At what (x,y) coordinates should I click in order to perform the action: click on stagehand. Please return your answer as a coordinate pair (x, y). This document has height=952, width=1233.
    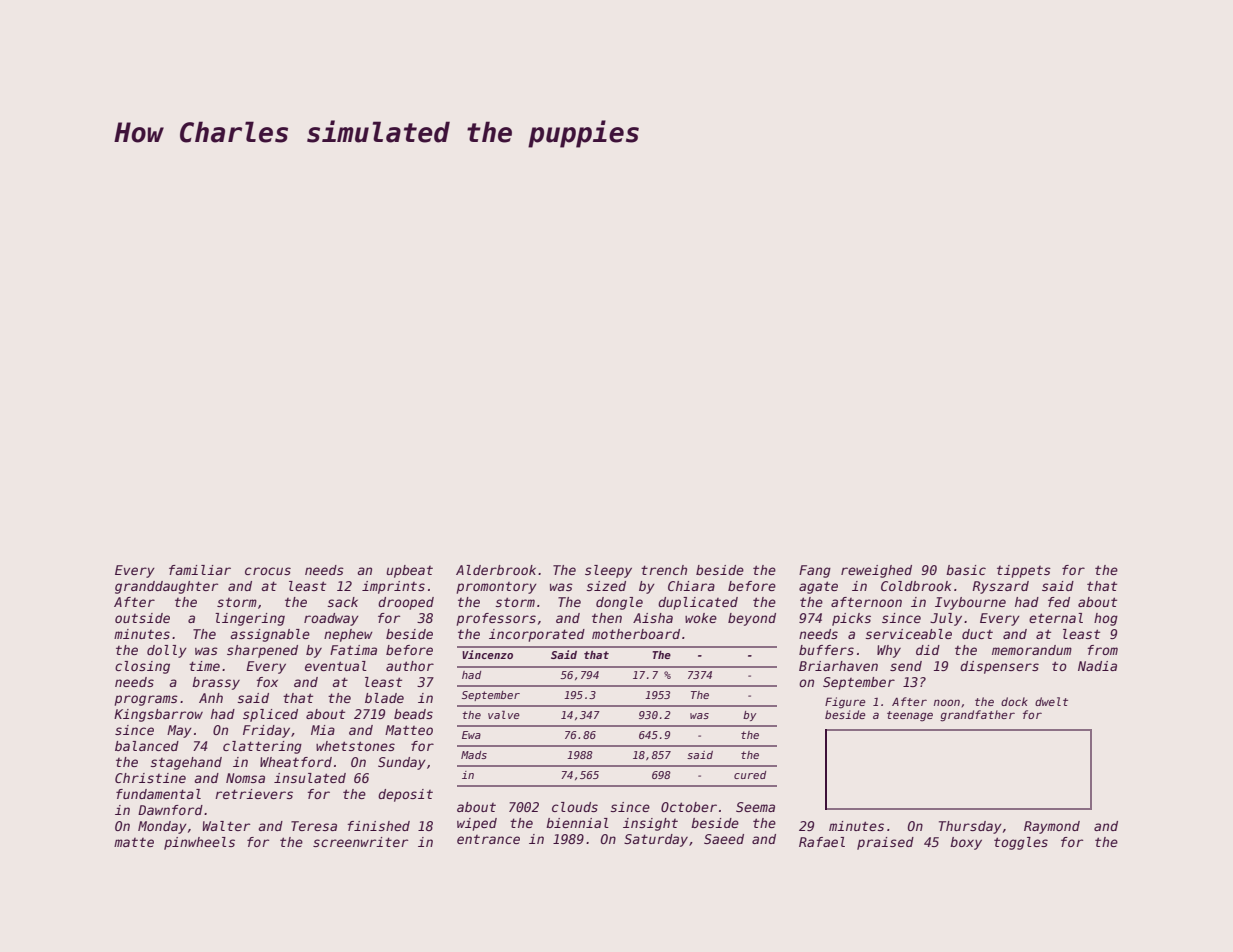
    Looking at the image, I should click on (186, 763).
